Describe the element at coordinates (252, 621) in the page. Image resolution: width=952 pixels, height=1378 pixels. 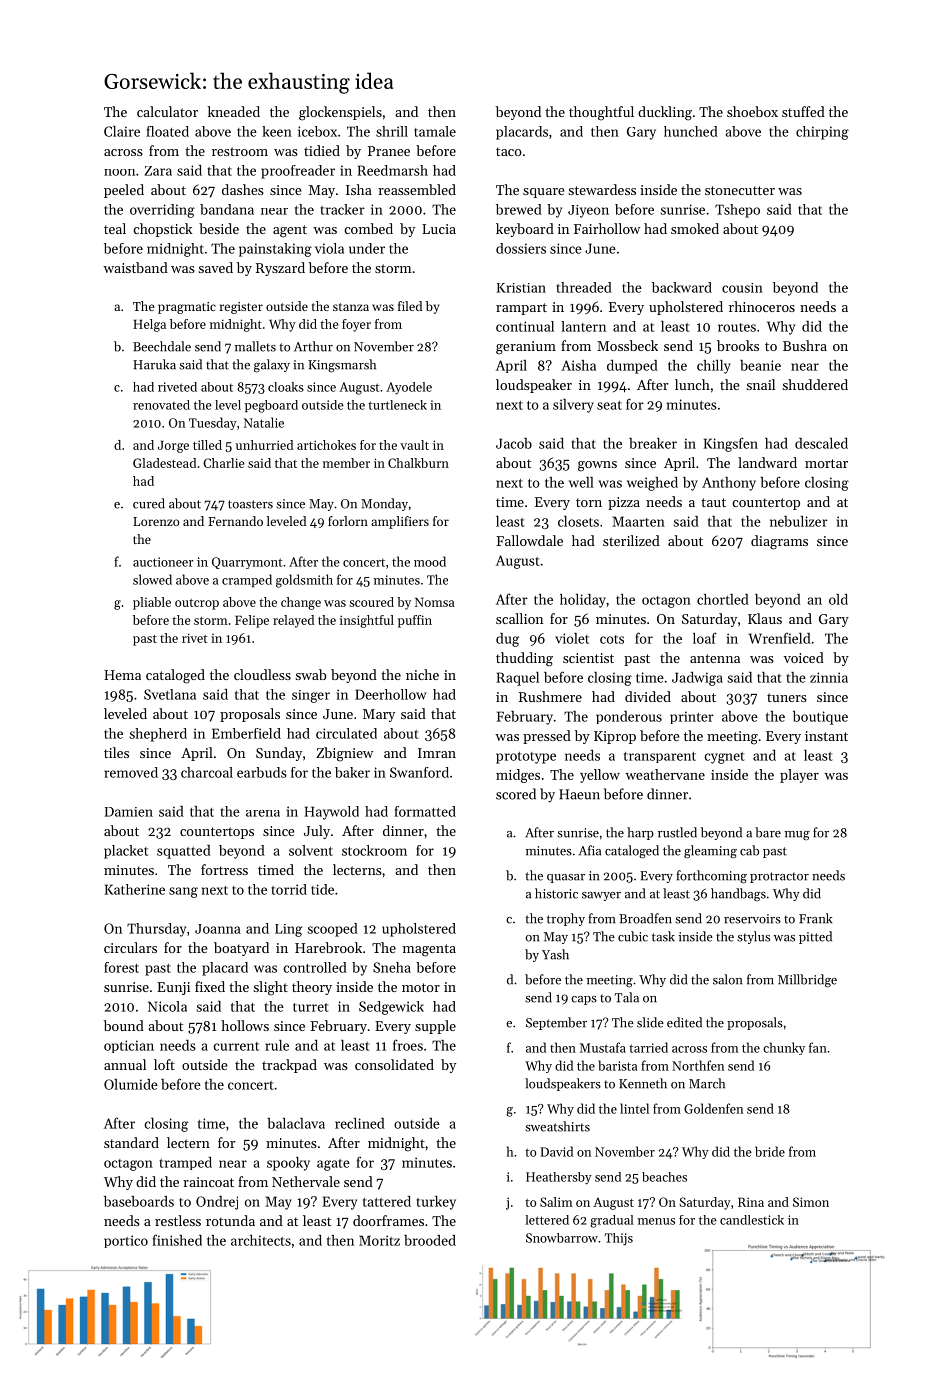
I see `Felipe` at that location.
